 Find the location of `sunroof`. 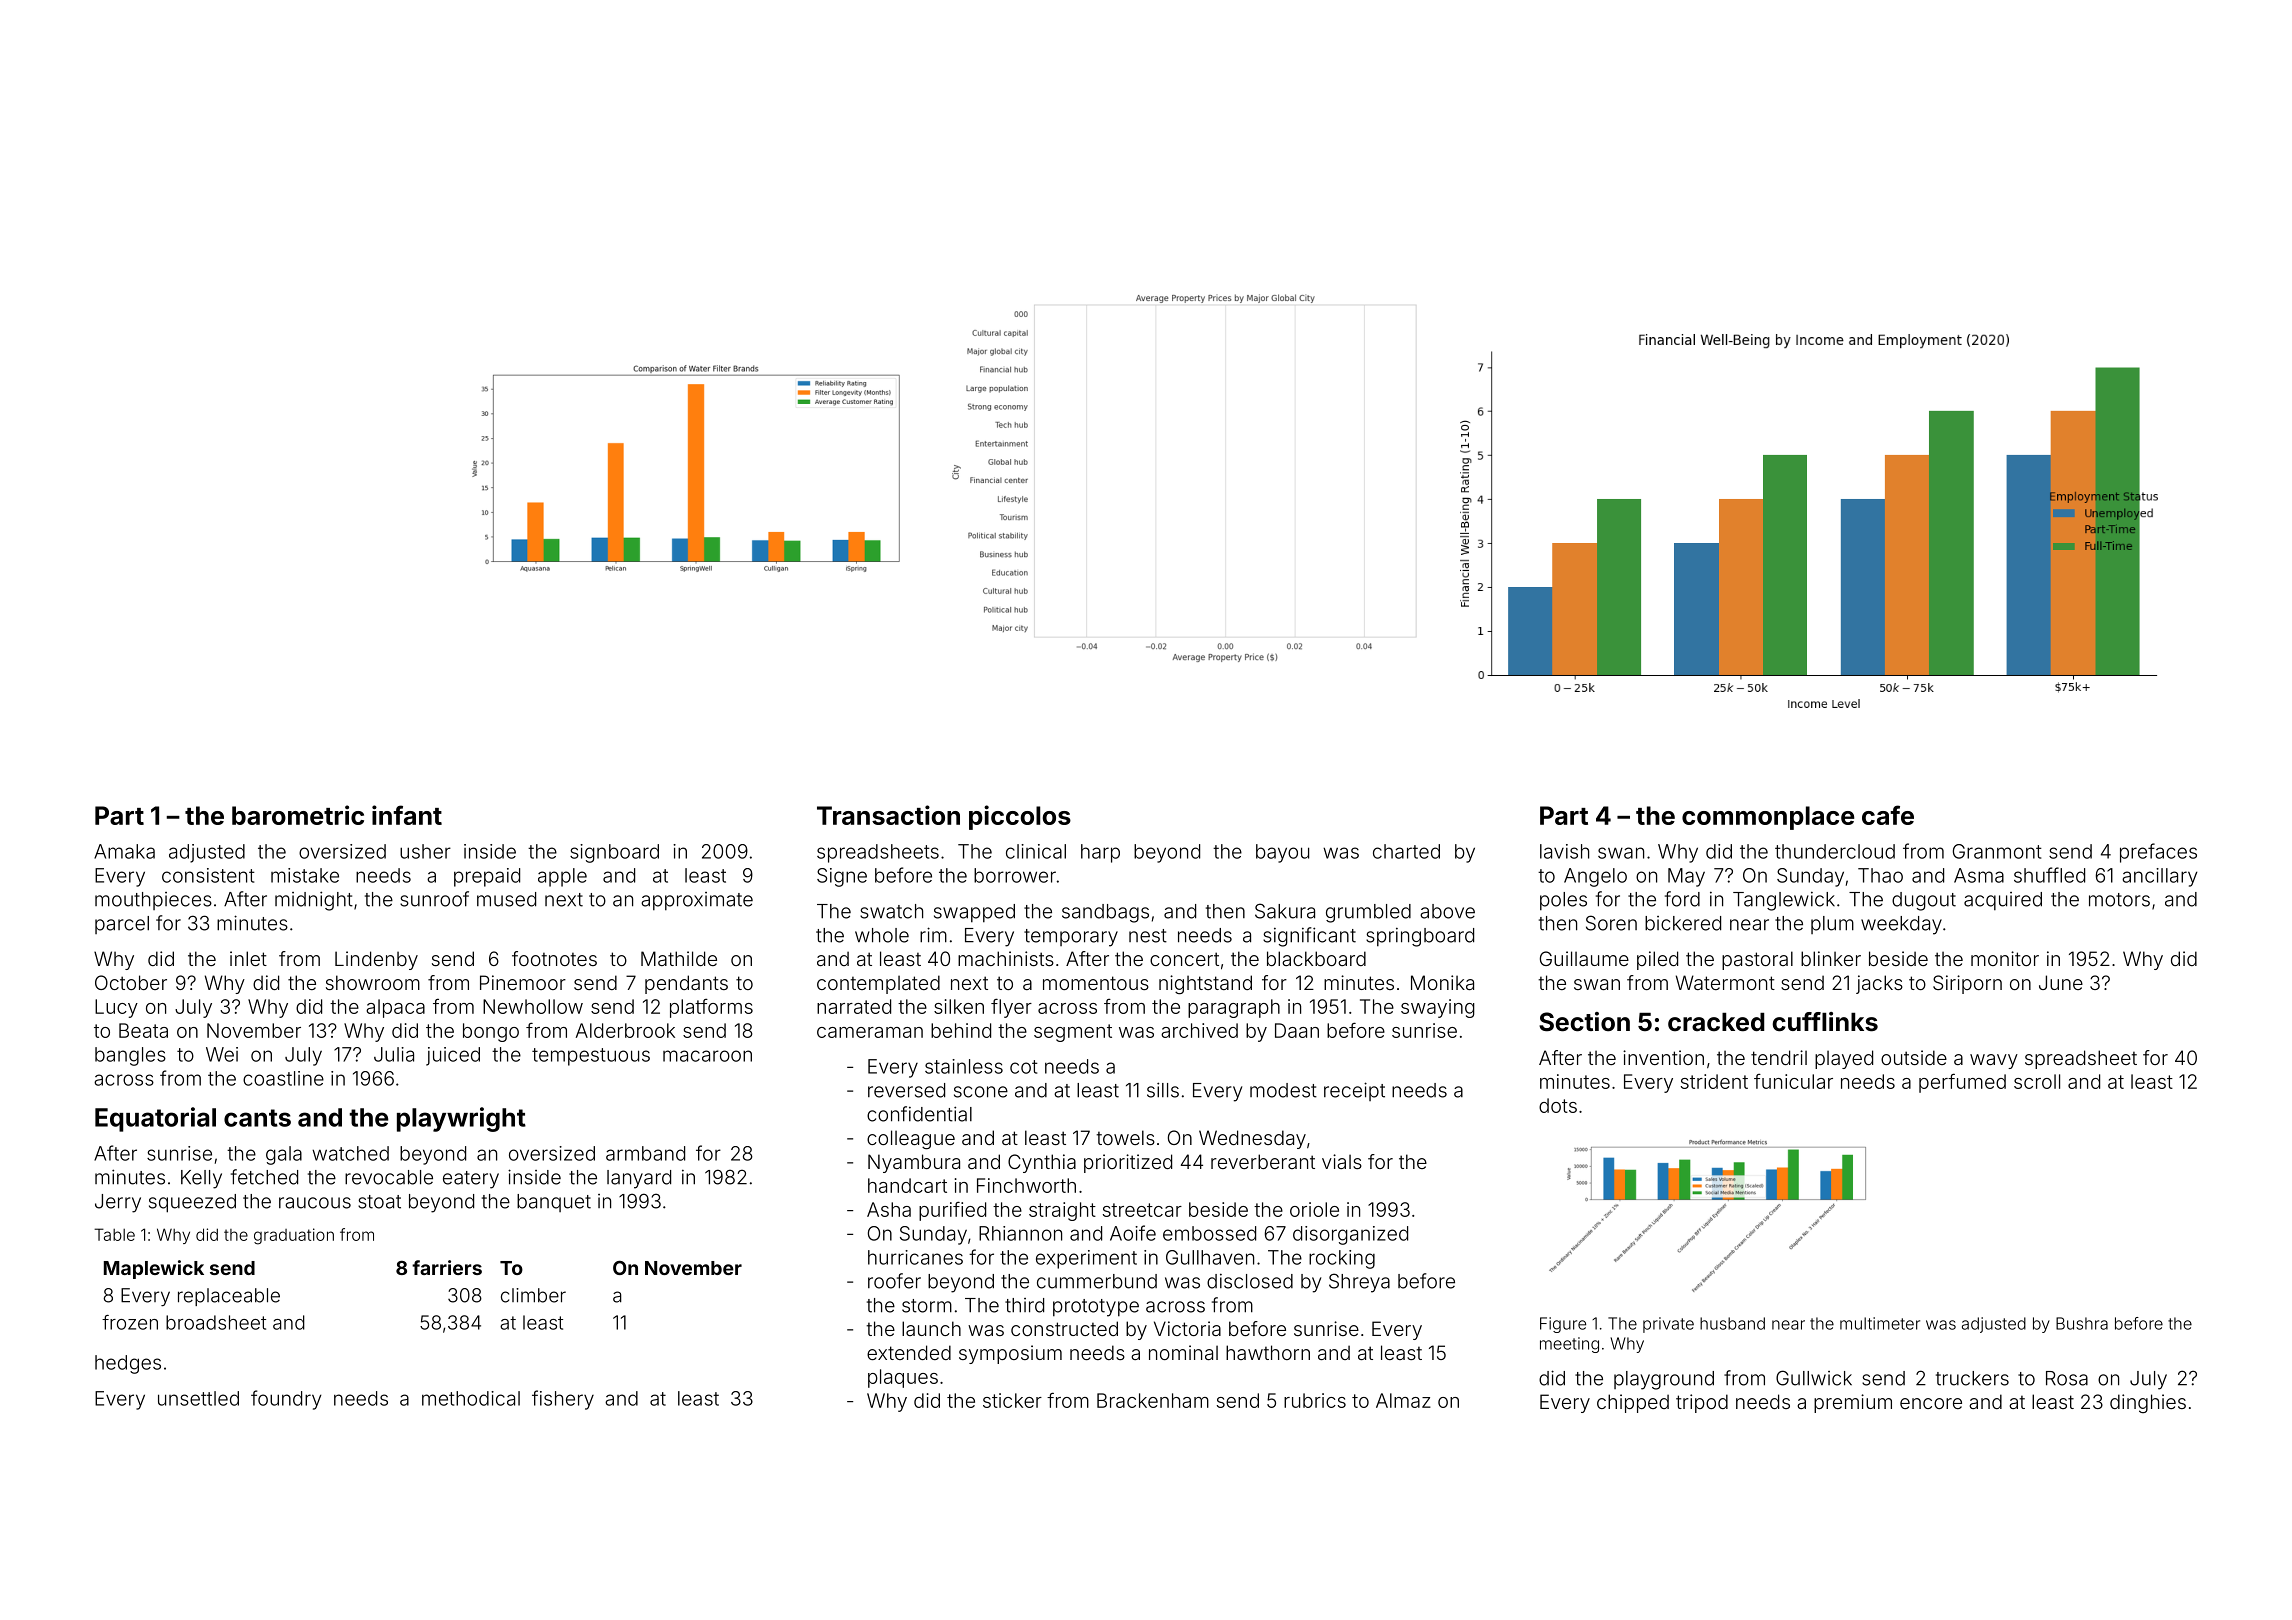

sunroof is located at coordinates (434, 899).
